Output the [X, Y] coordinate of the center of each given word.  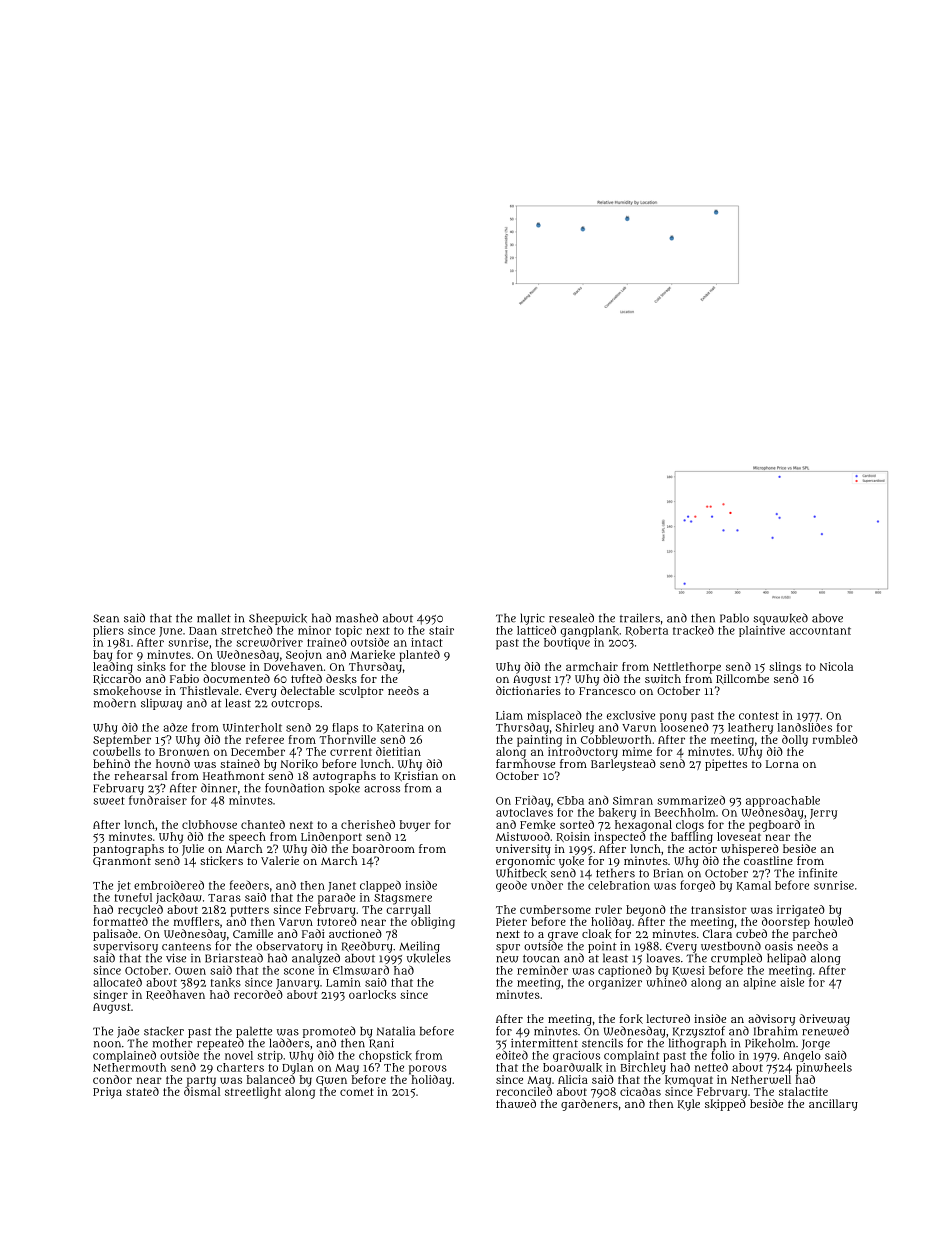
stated [142, 1091]
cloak [597, 934]
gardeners [589, 1105]
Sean [106, 618]
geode [511, 886]
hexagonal [643, 826]
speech [247, 838]
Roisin [573, 837]
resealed [571, 618]
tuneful [133, 897]
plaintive [762, 631]
